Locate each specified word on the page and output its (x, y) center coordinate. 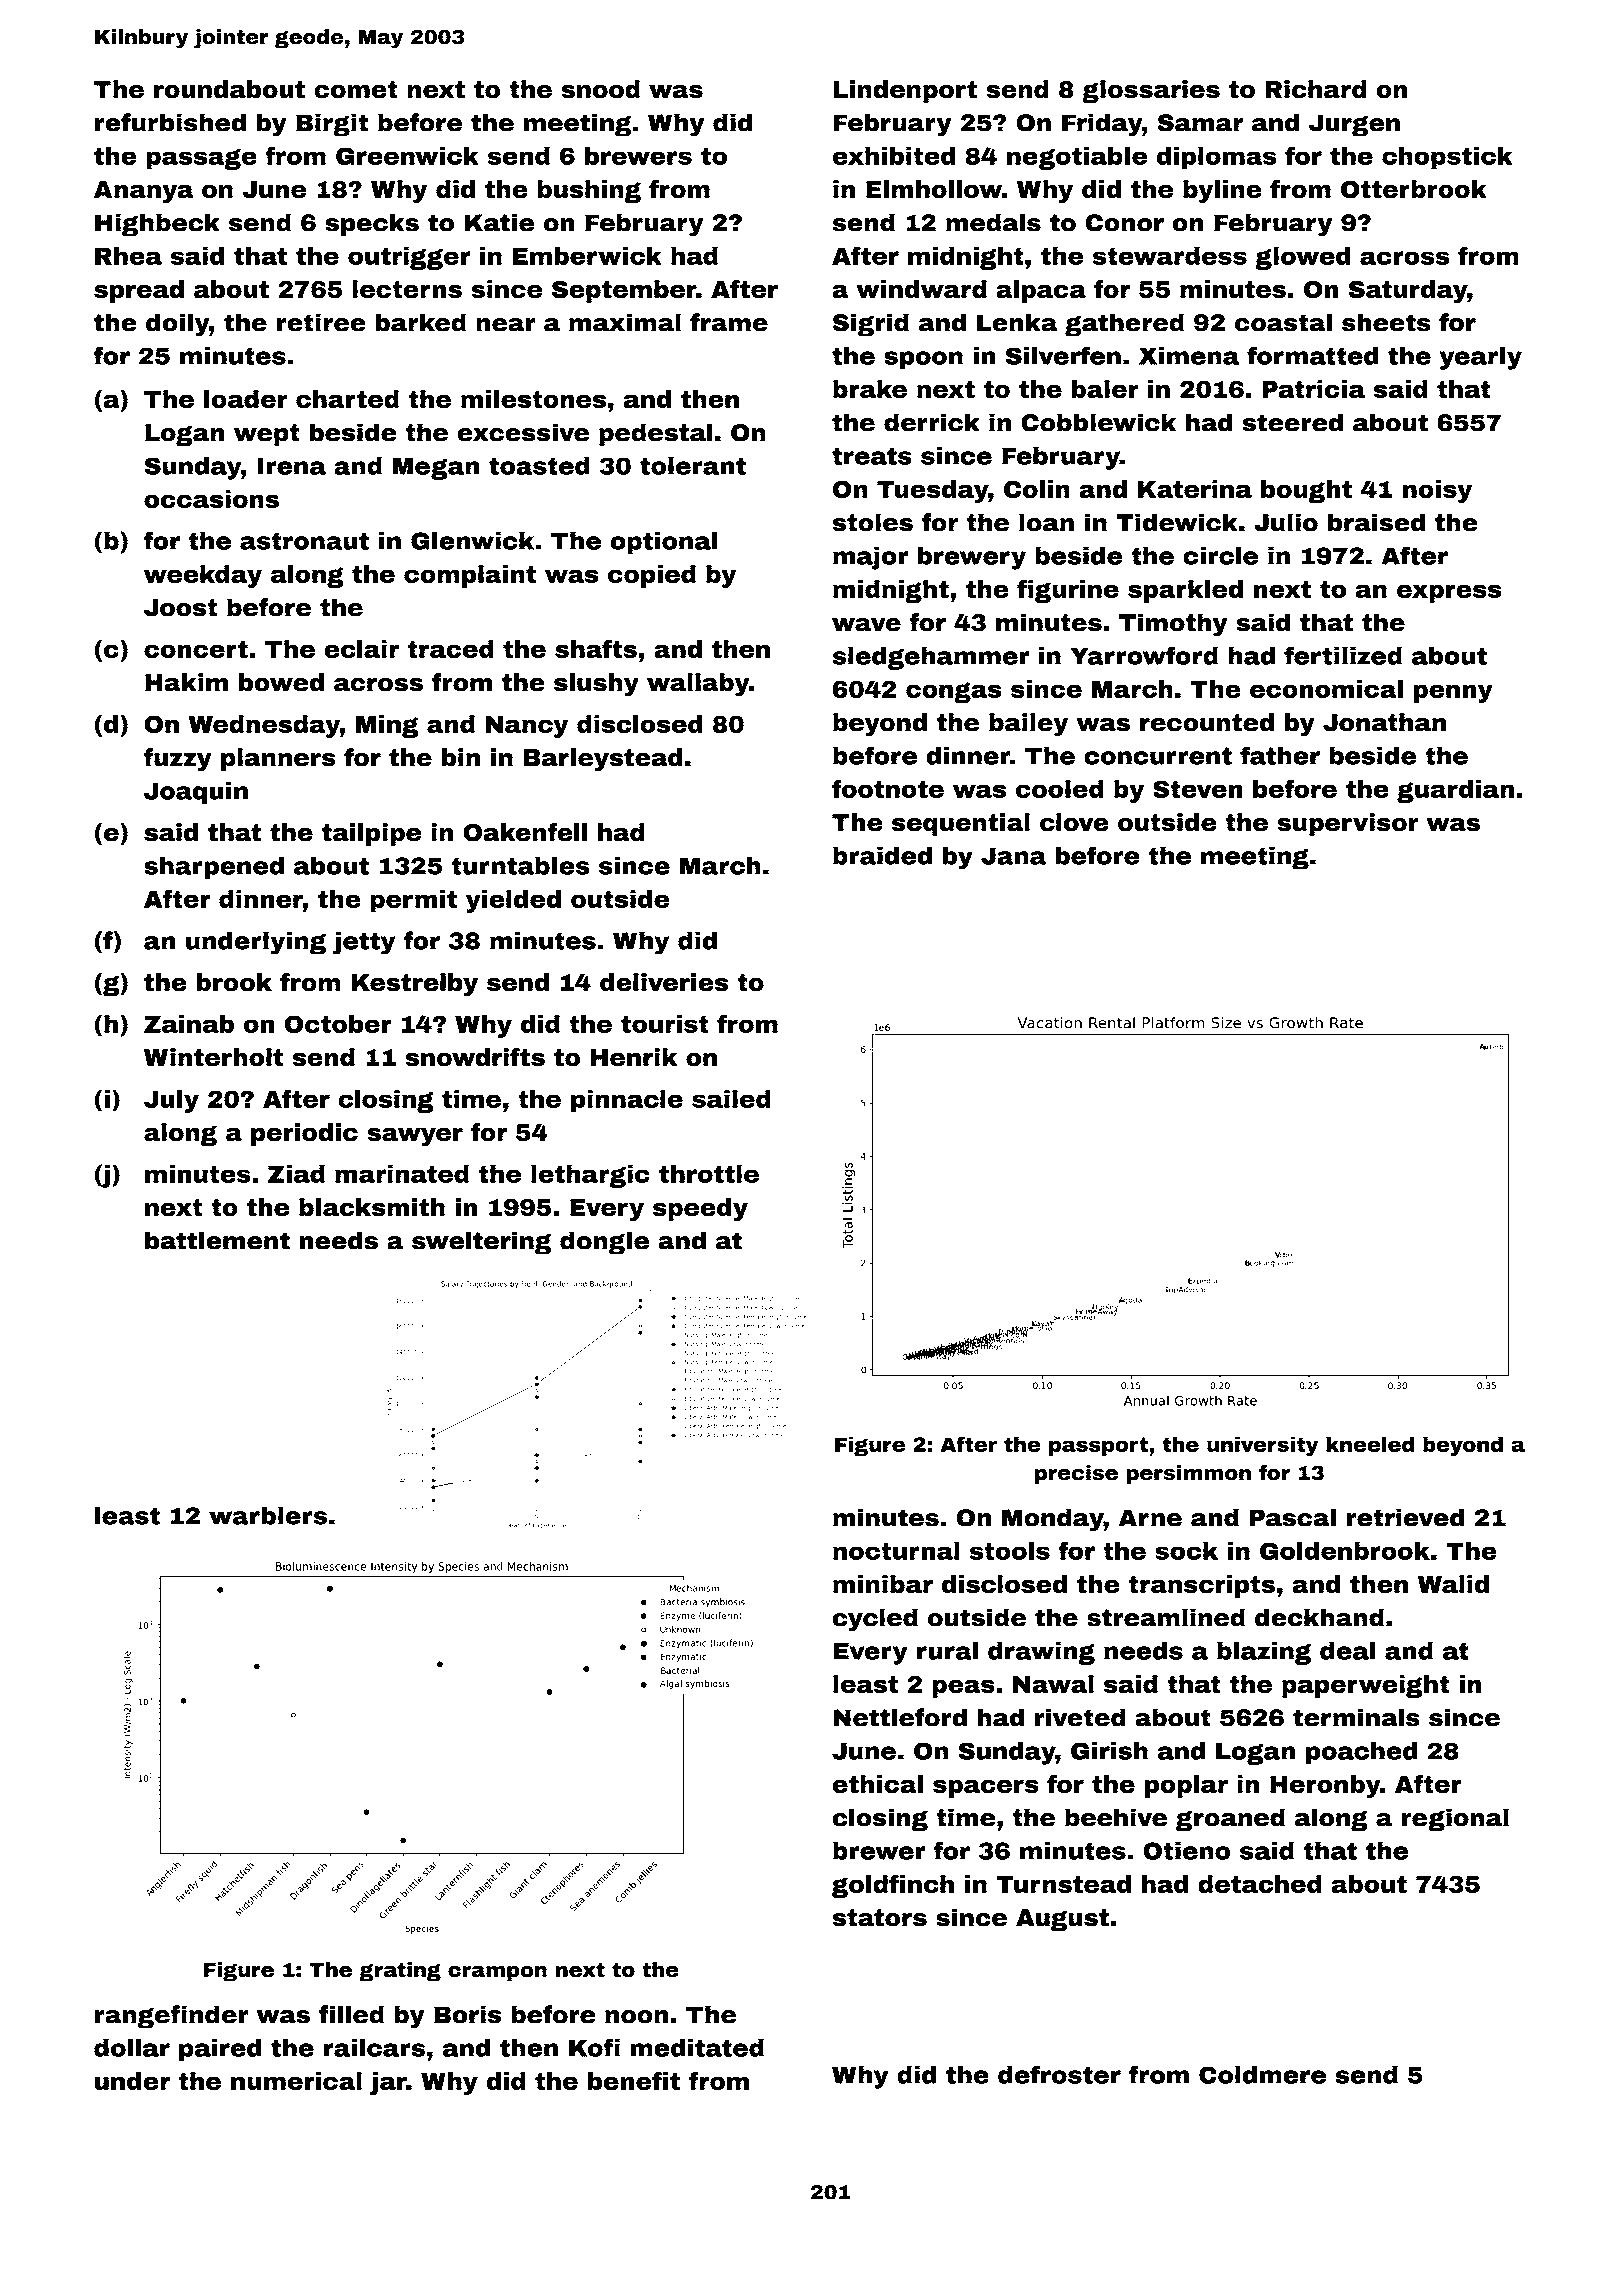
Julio (1286, 522)
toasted (539, 465)
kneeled (1370, 1444)
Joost (180, 608)
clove (1074, 822)
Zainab (189, 1024)
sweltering (481, 1243)
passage (201, 159)
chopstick (1447, 158)
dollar (132, 2047)
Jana (1013, 856)
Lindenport (905, 91)
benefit (634, 2081)
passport (1098, 1446)
